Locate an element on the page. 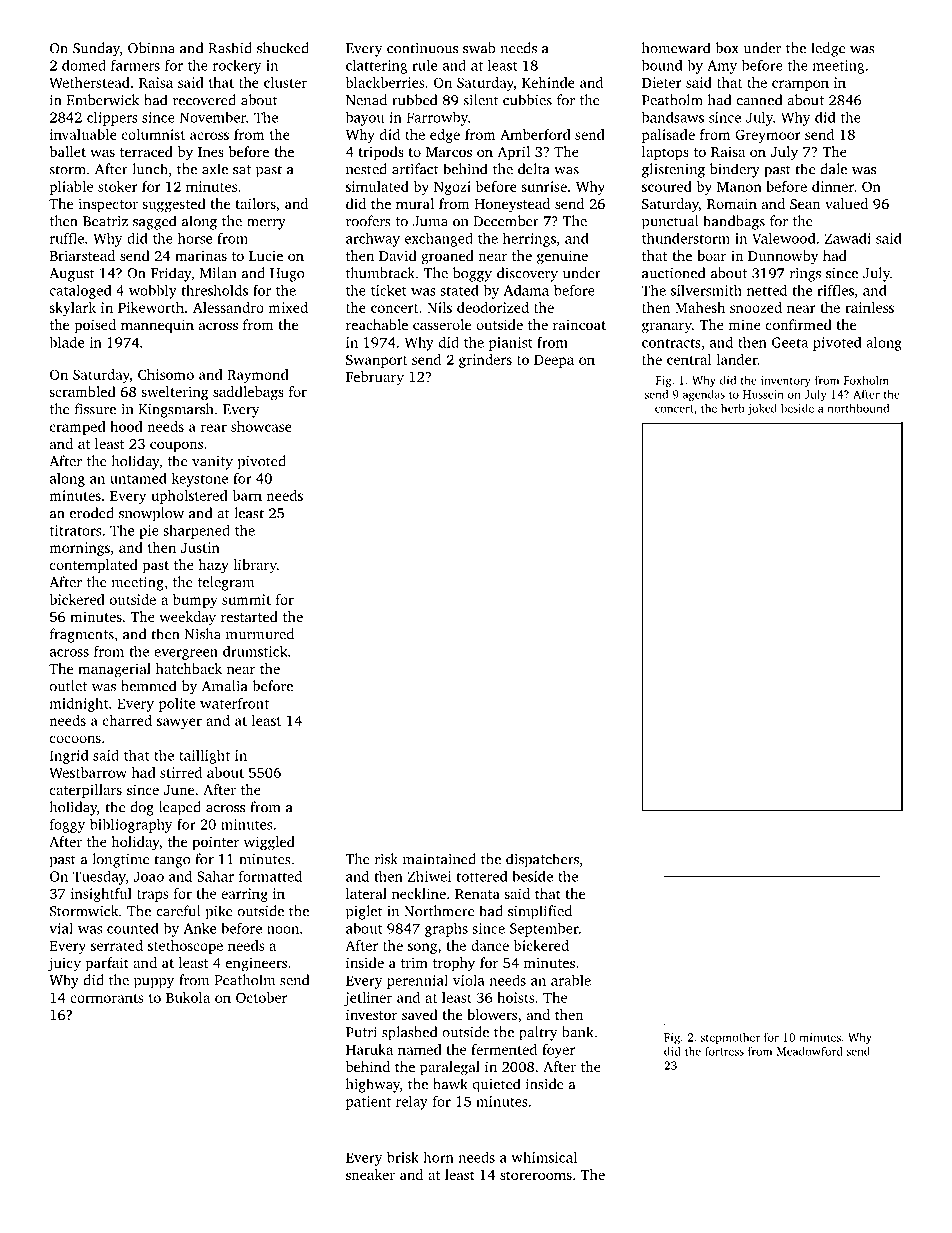  storerooms is located at coordinates (536, 1175).
